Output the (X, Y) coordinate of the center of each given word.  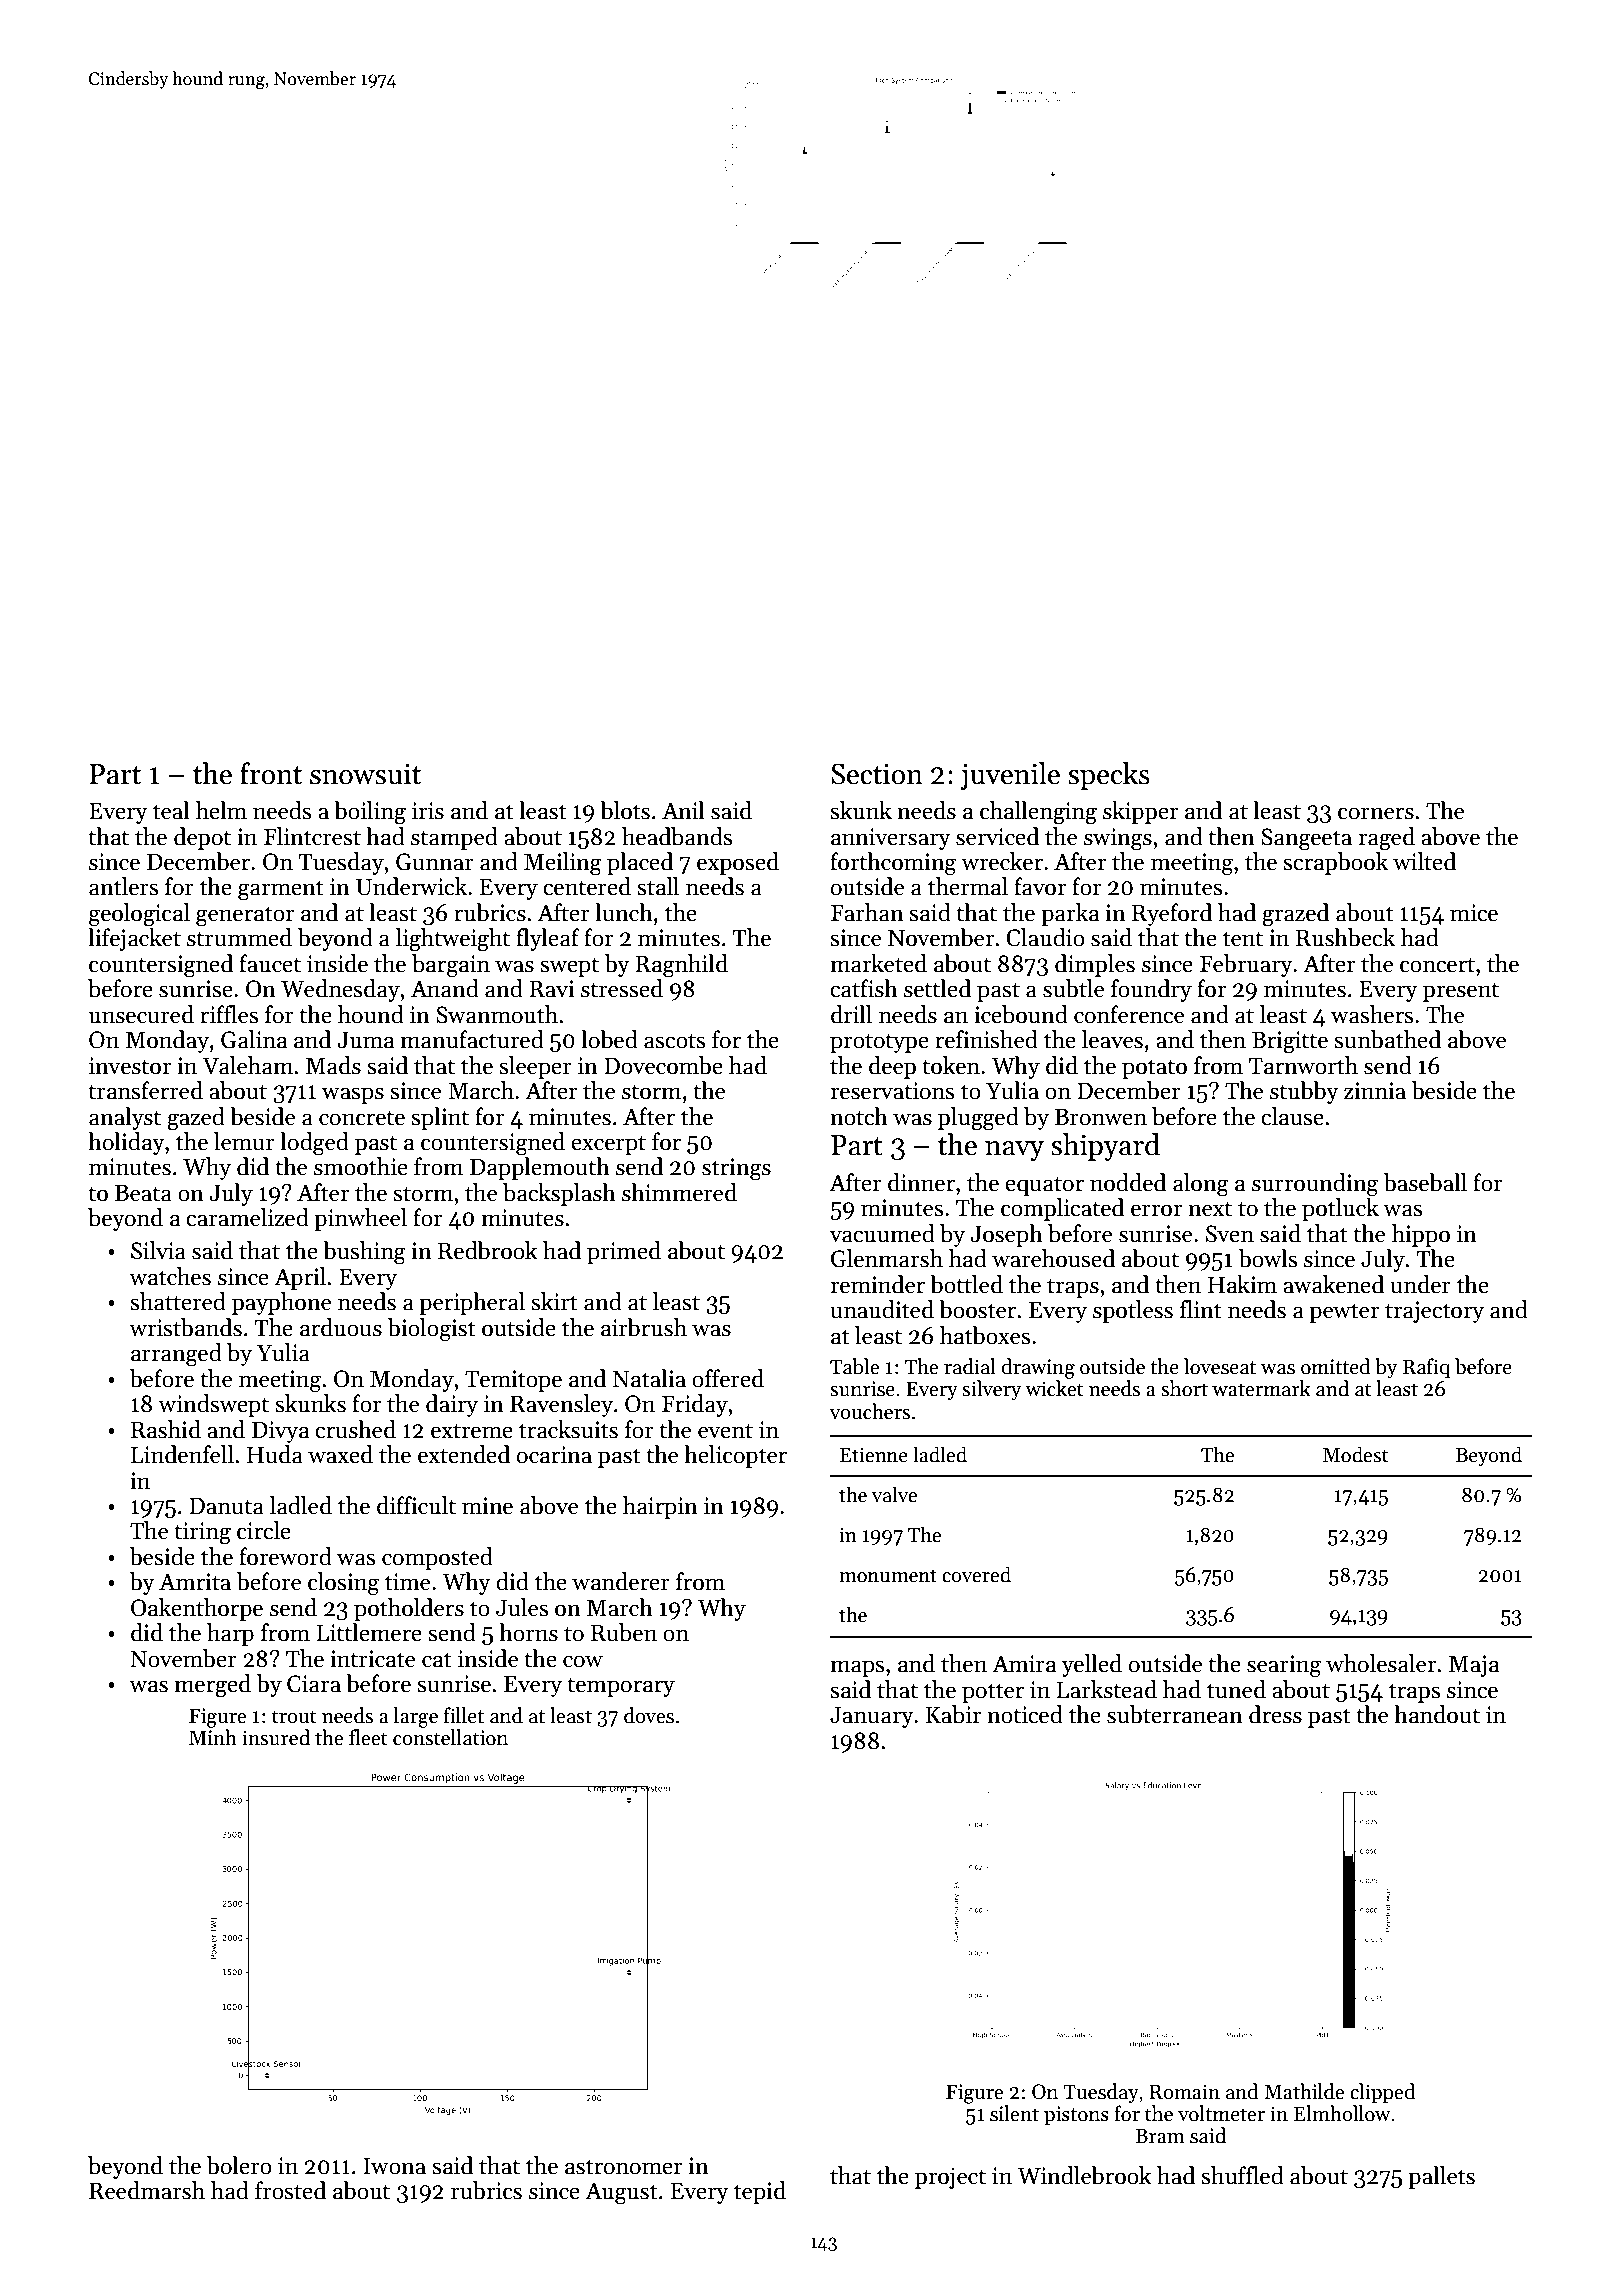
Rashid (166, 1429)
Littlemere (369, 1632)
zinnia (1375, 1091)
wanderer (621, 1581)
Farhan (867, 912)
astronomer (623, 2167)
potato (1154, 1069)
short (1184, 1388)
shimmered (679, 1192)
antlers (123, 886)
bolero (239, 2165)
